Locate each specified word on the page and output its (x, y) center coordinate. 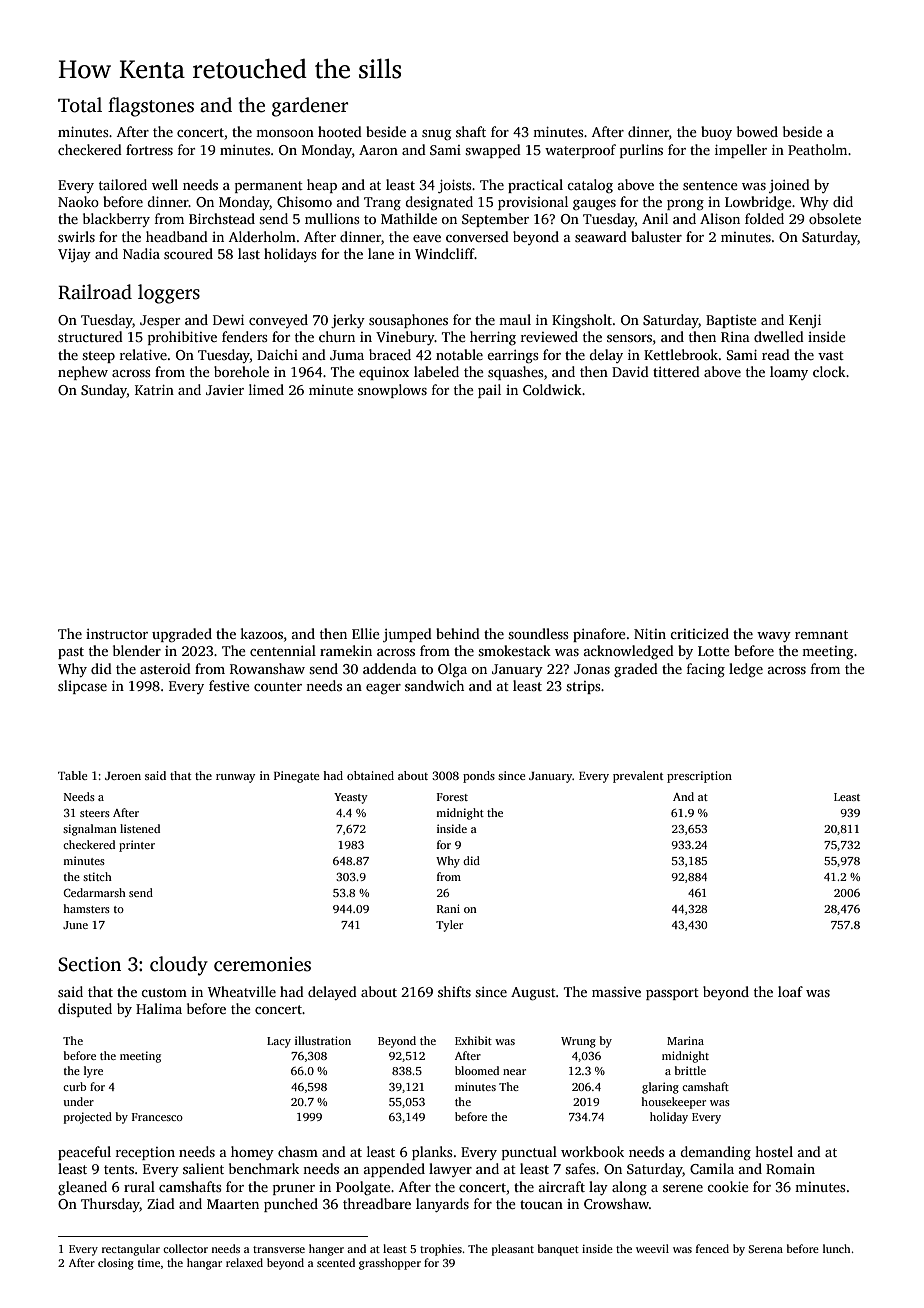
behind (458, 633)
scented (336, 1262)
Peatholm (817, 149)
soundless (538, 633)
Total (80, 105)
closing (116, 1264)
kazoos (261, 633)
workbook (592, 1151)
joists (454, 186)
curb (74, 1086)
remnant (821, 634)
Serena (765, 1249)
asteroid (165, 668)
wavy (774, 637)
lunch (837, 1248)
